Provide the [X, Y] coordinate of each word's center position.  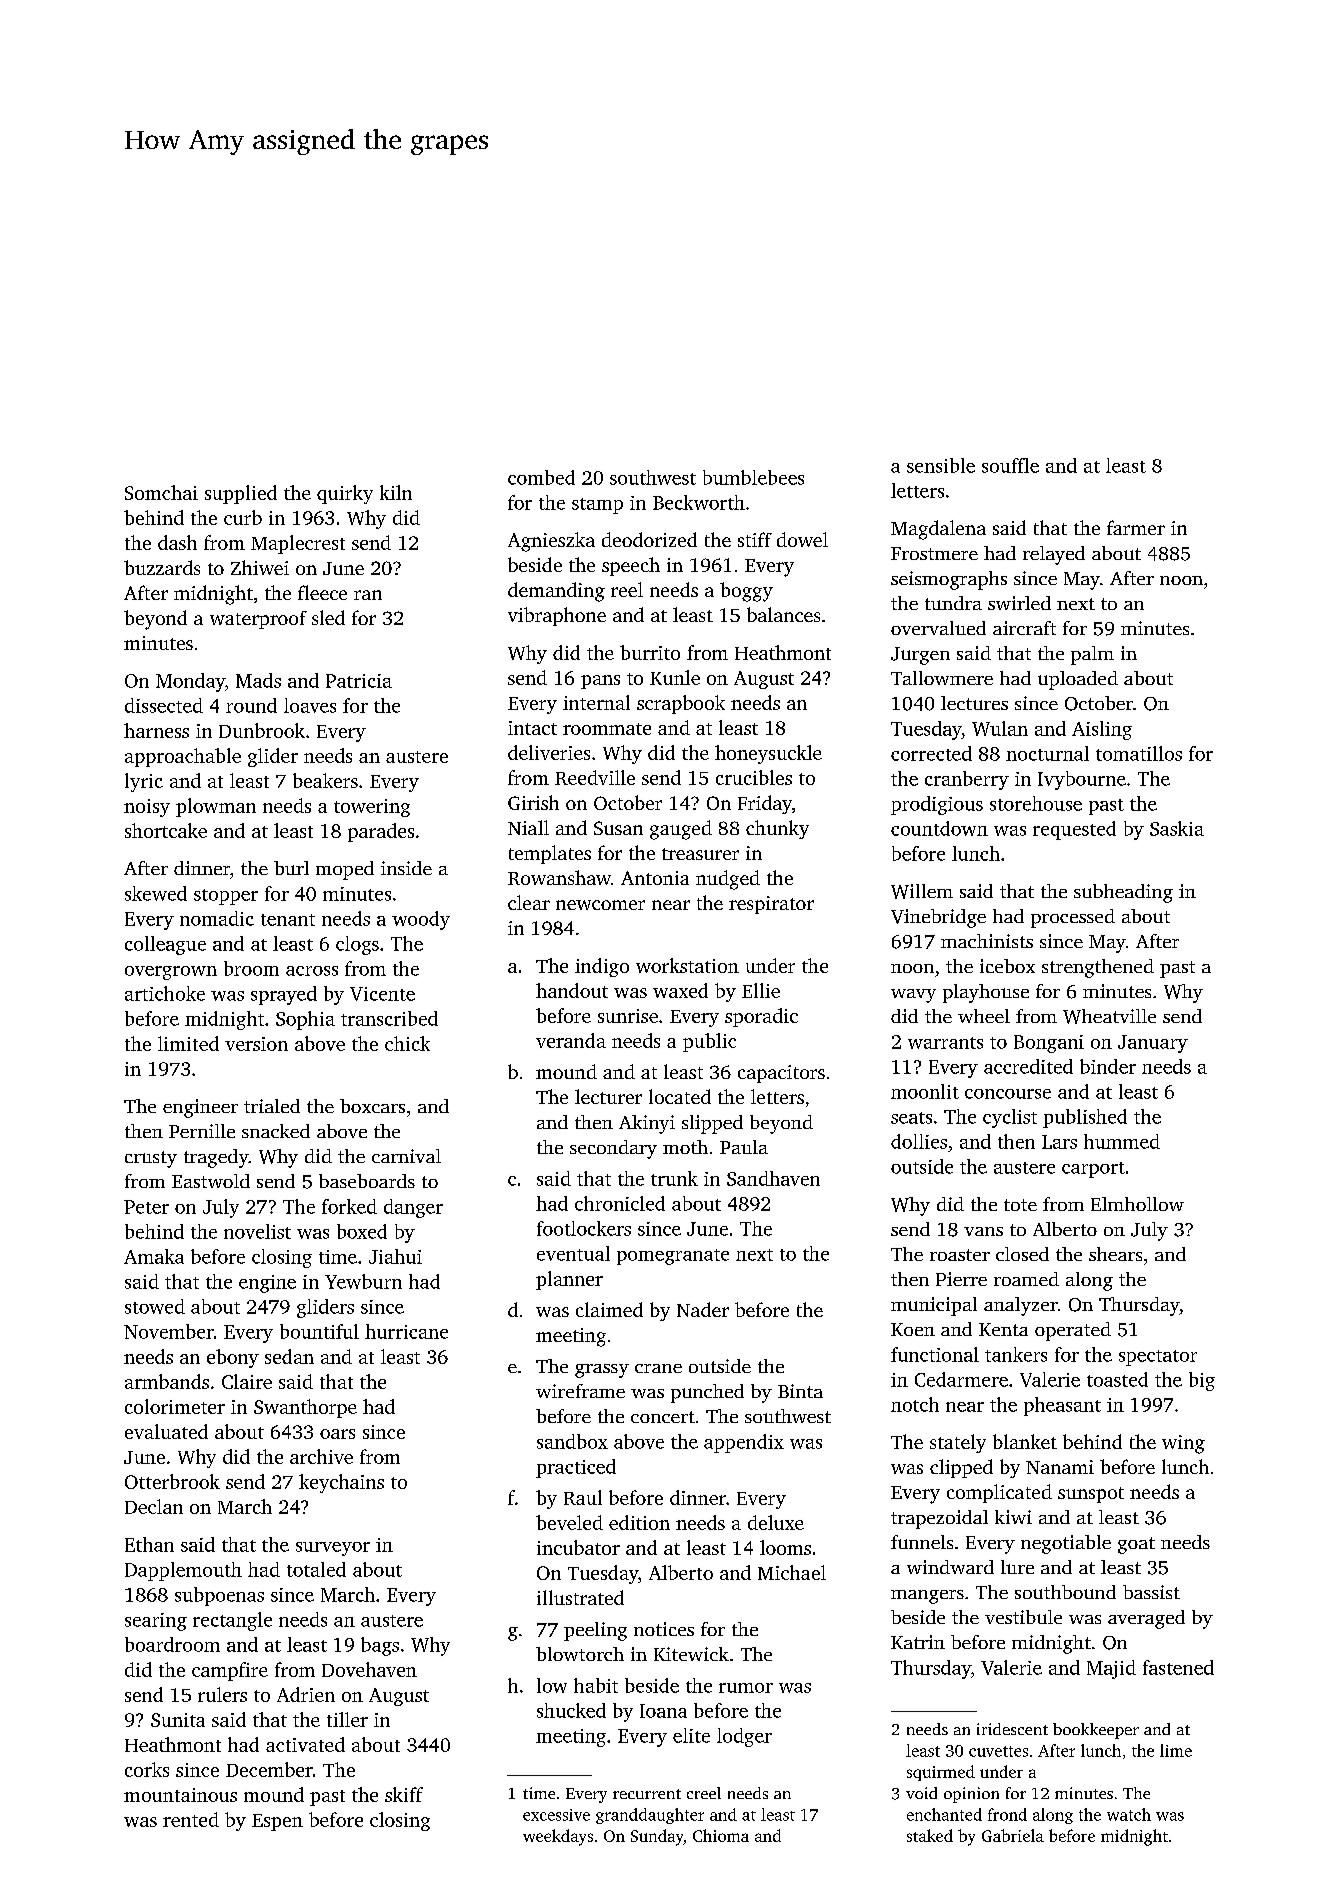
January [1153, 1044]
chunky [777, 829]
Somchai [161, 492]
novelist [257, 1231]
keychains [341, 1483]
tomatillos [1139, 753]
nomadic [217, 918]
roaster [960, 1255]
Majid [1111, 1669]
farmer [1136, 527]
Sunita [178, 1720]
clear [529, 902]
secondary [613, 1149]
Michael [792, 1572]
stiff [755, 539]
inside [406, 868]
